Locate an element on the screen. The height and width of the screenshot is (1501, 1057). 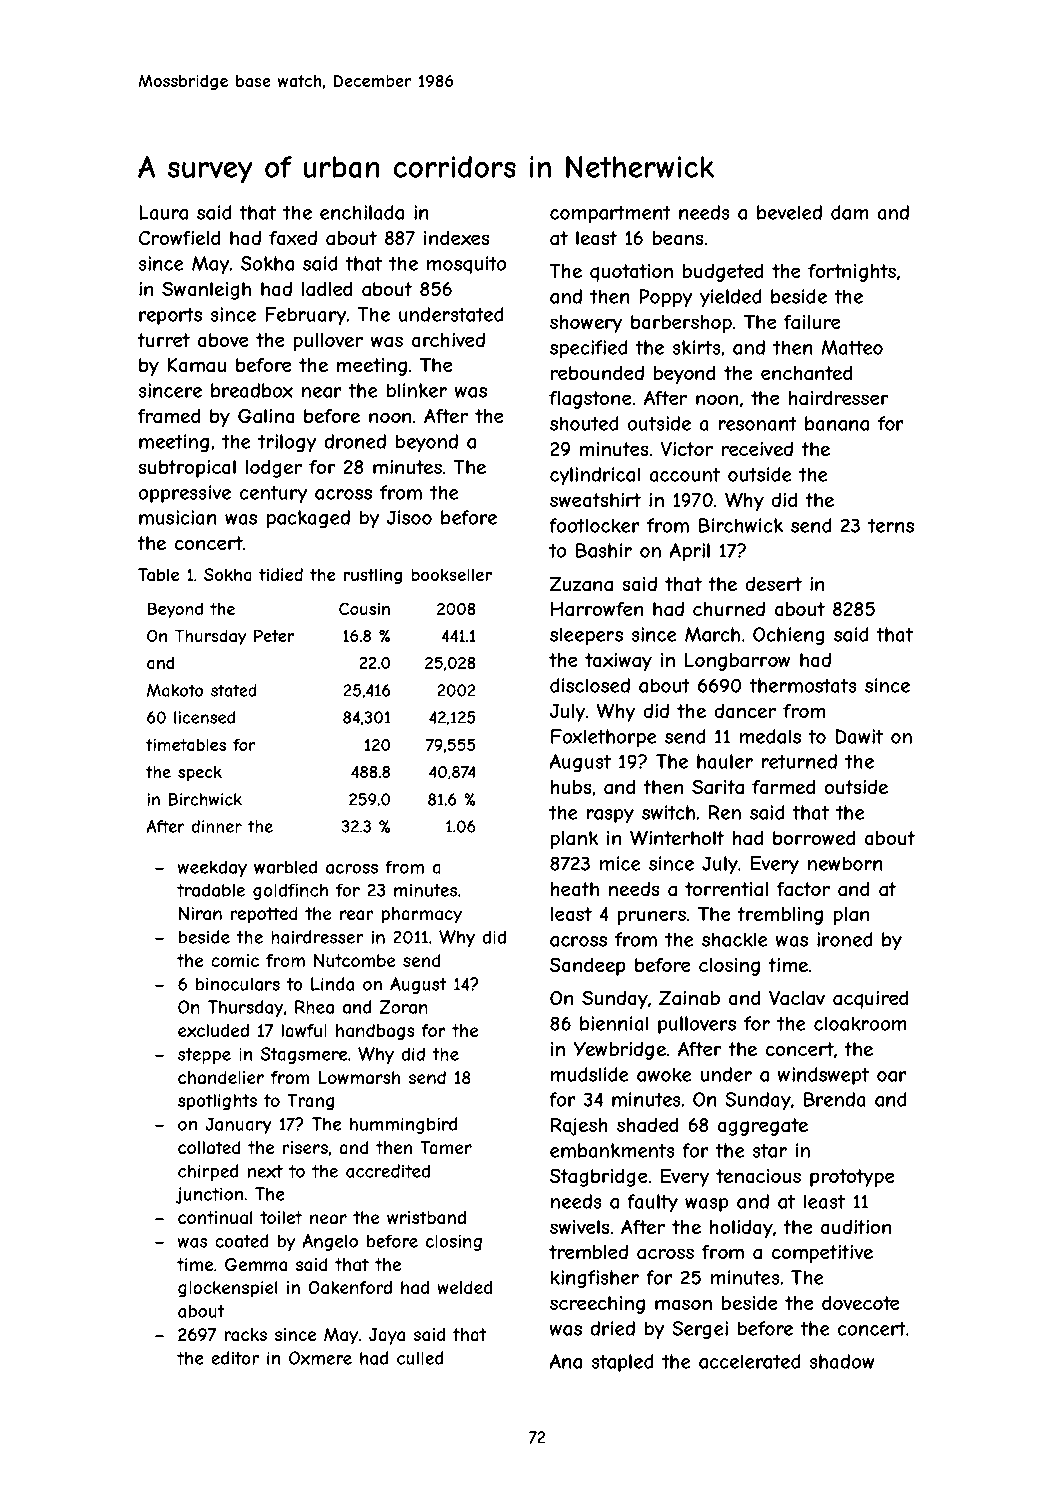
indexes is located at coordinates (457, 238).
